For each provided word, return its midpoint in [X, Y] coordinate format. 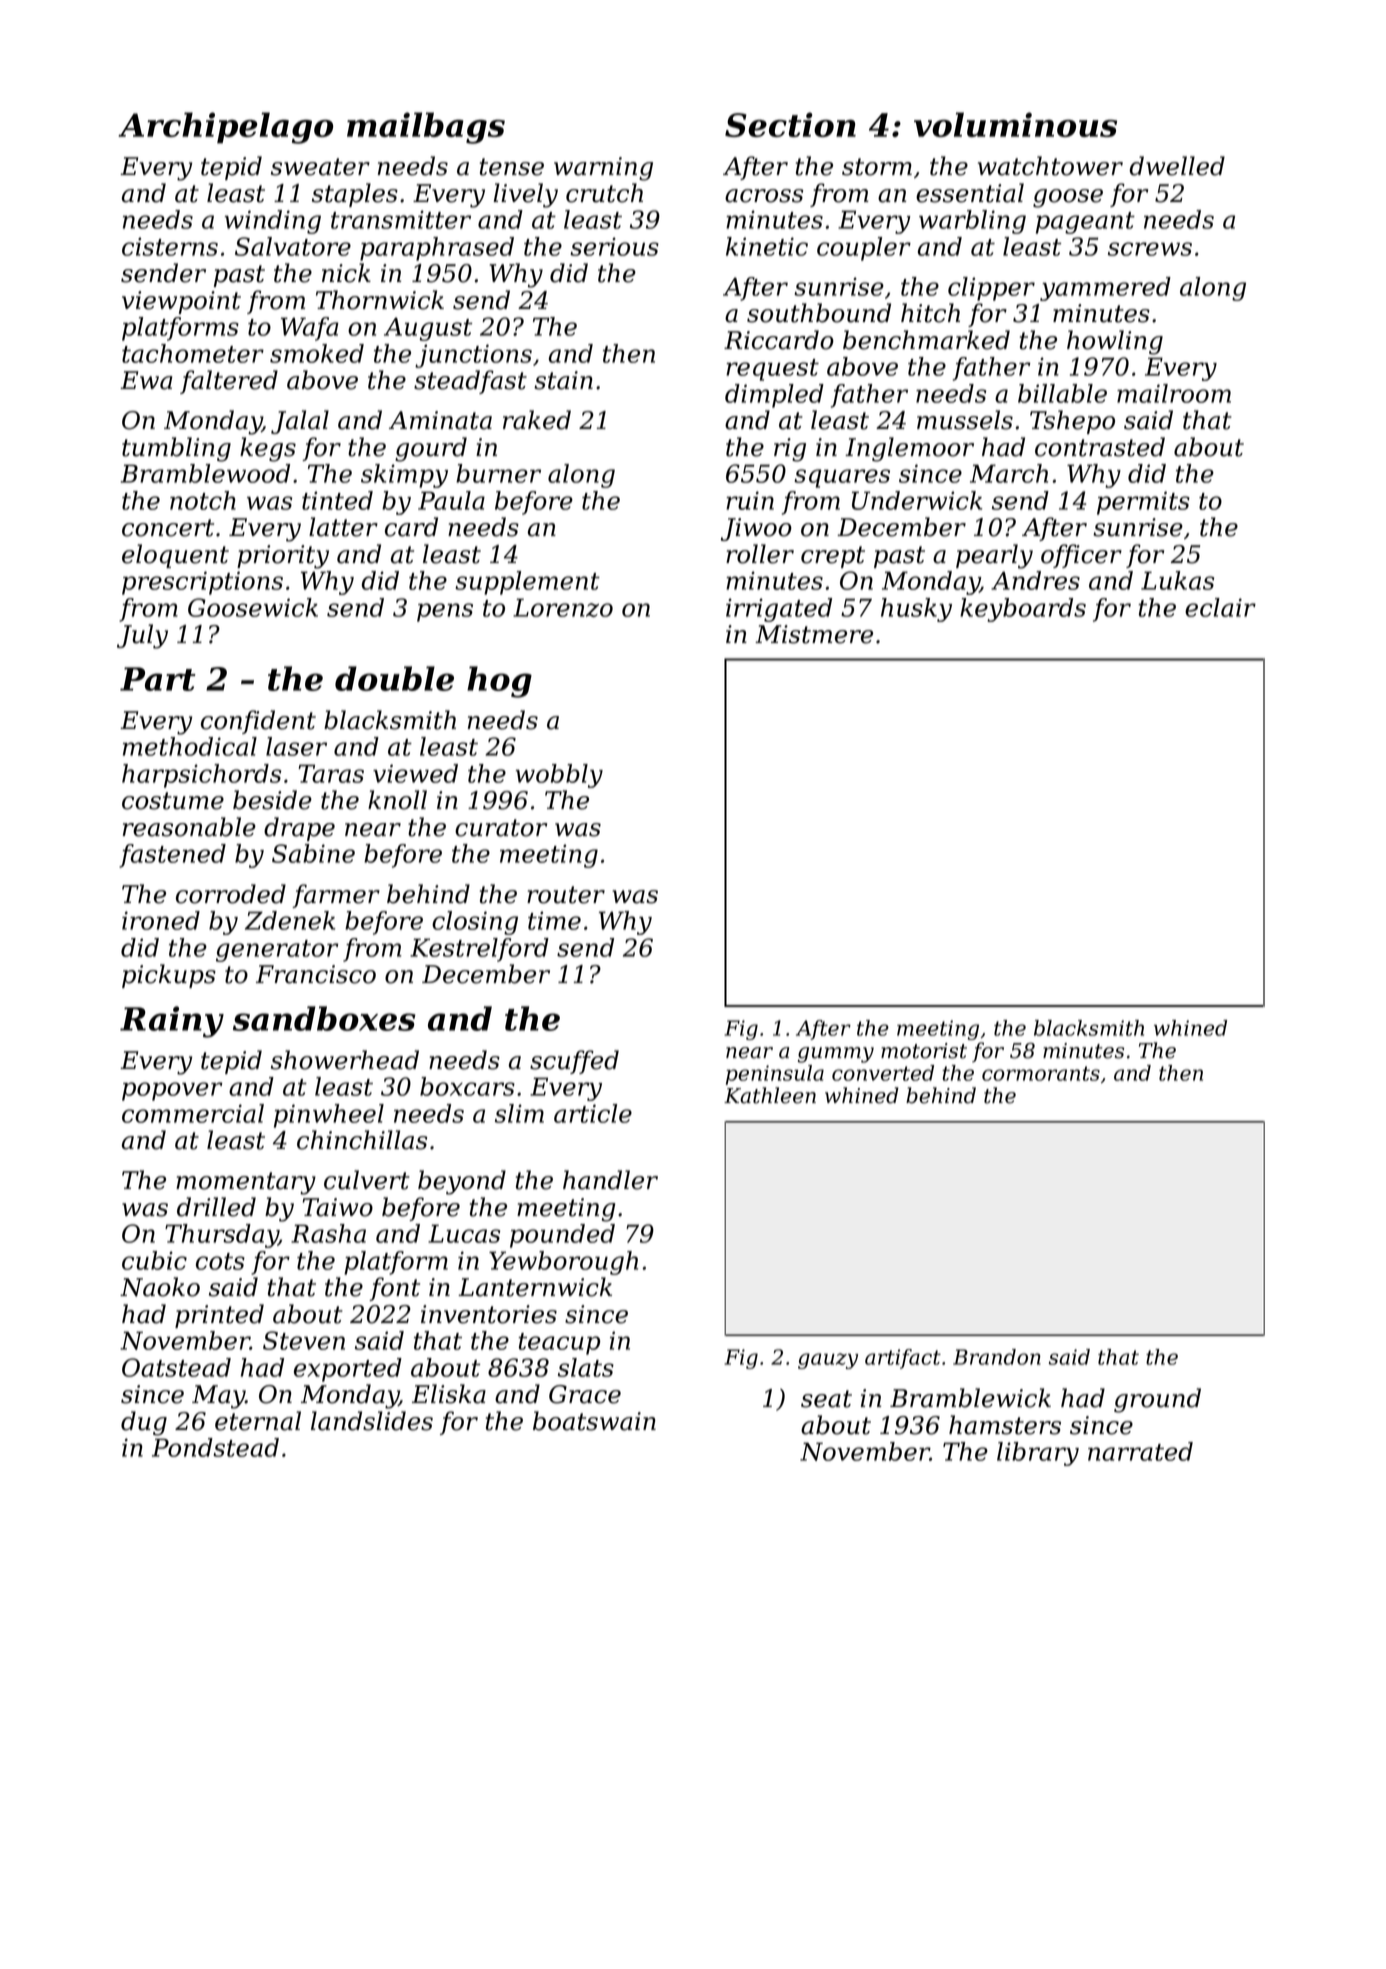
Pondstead [215, 1447]
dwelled [1177, 166]
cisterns [170, 246]
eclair [1220, 607]
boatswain [594, 1421]
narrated [1140, 1451]
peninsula [775, 1075]
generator [277, 951]
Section [790, 124]
